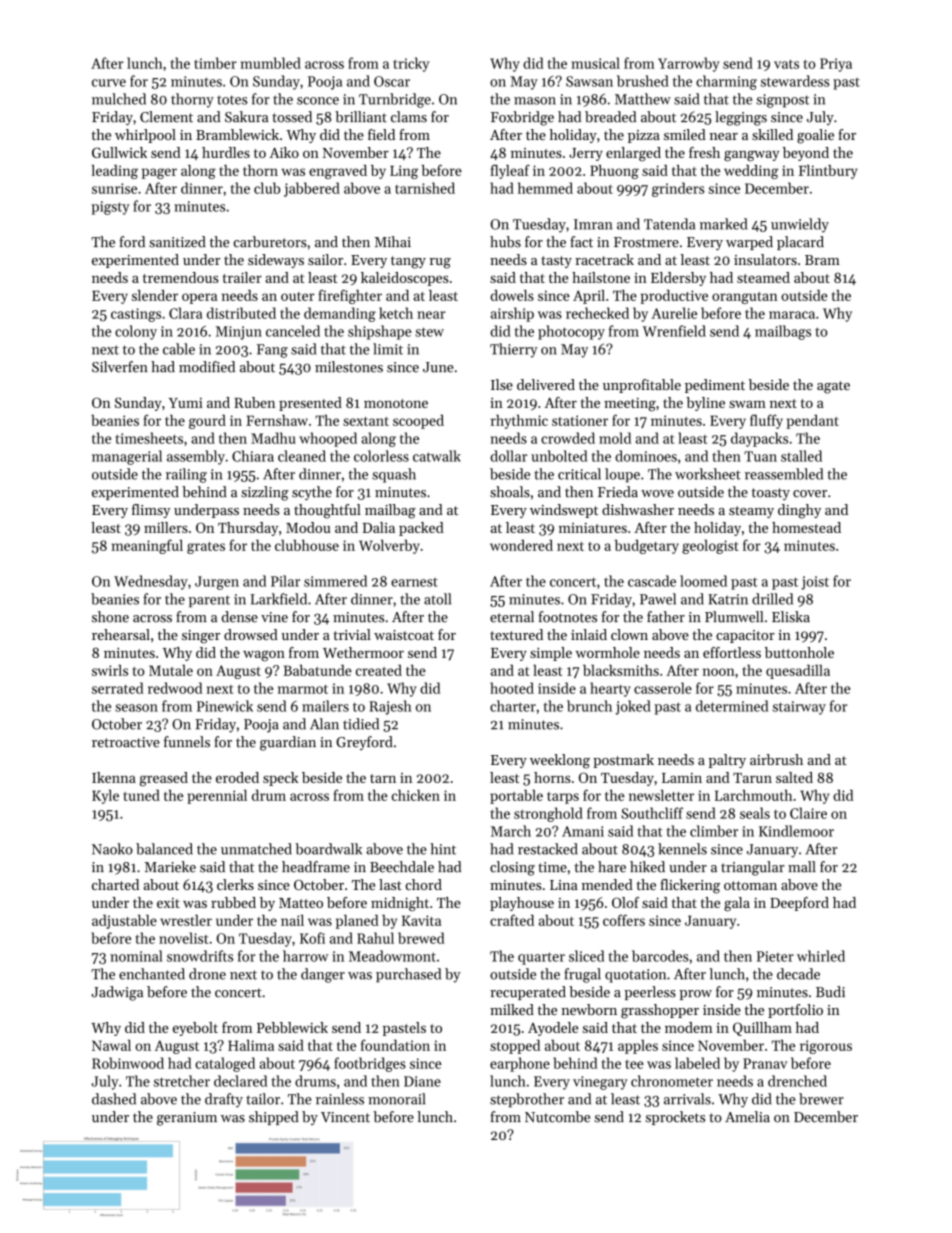 This screenshot has width=952, height=1233. I want to click on shipped, so click(274, 1118).
